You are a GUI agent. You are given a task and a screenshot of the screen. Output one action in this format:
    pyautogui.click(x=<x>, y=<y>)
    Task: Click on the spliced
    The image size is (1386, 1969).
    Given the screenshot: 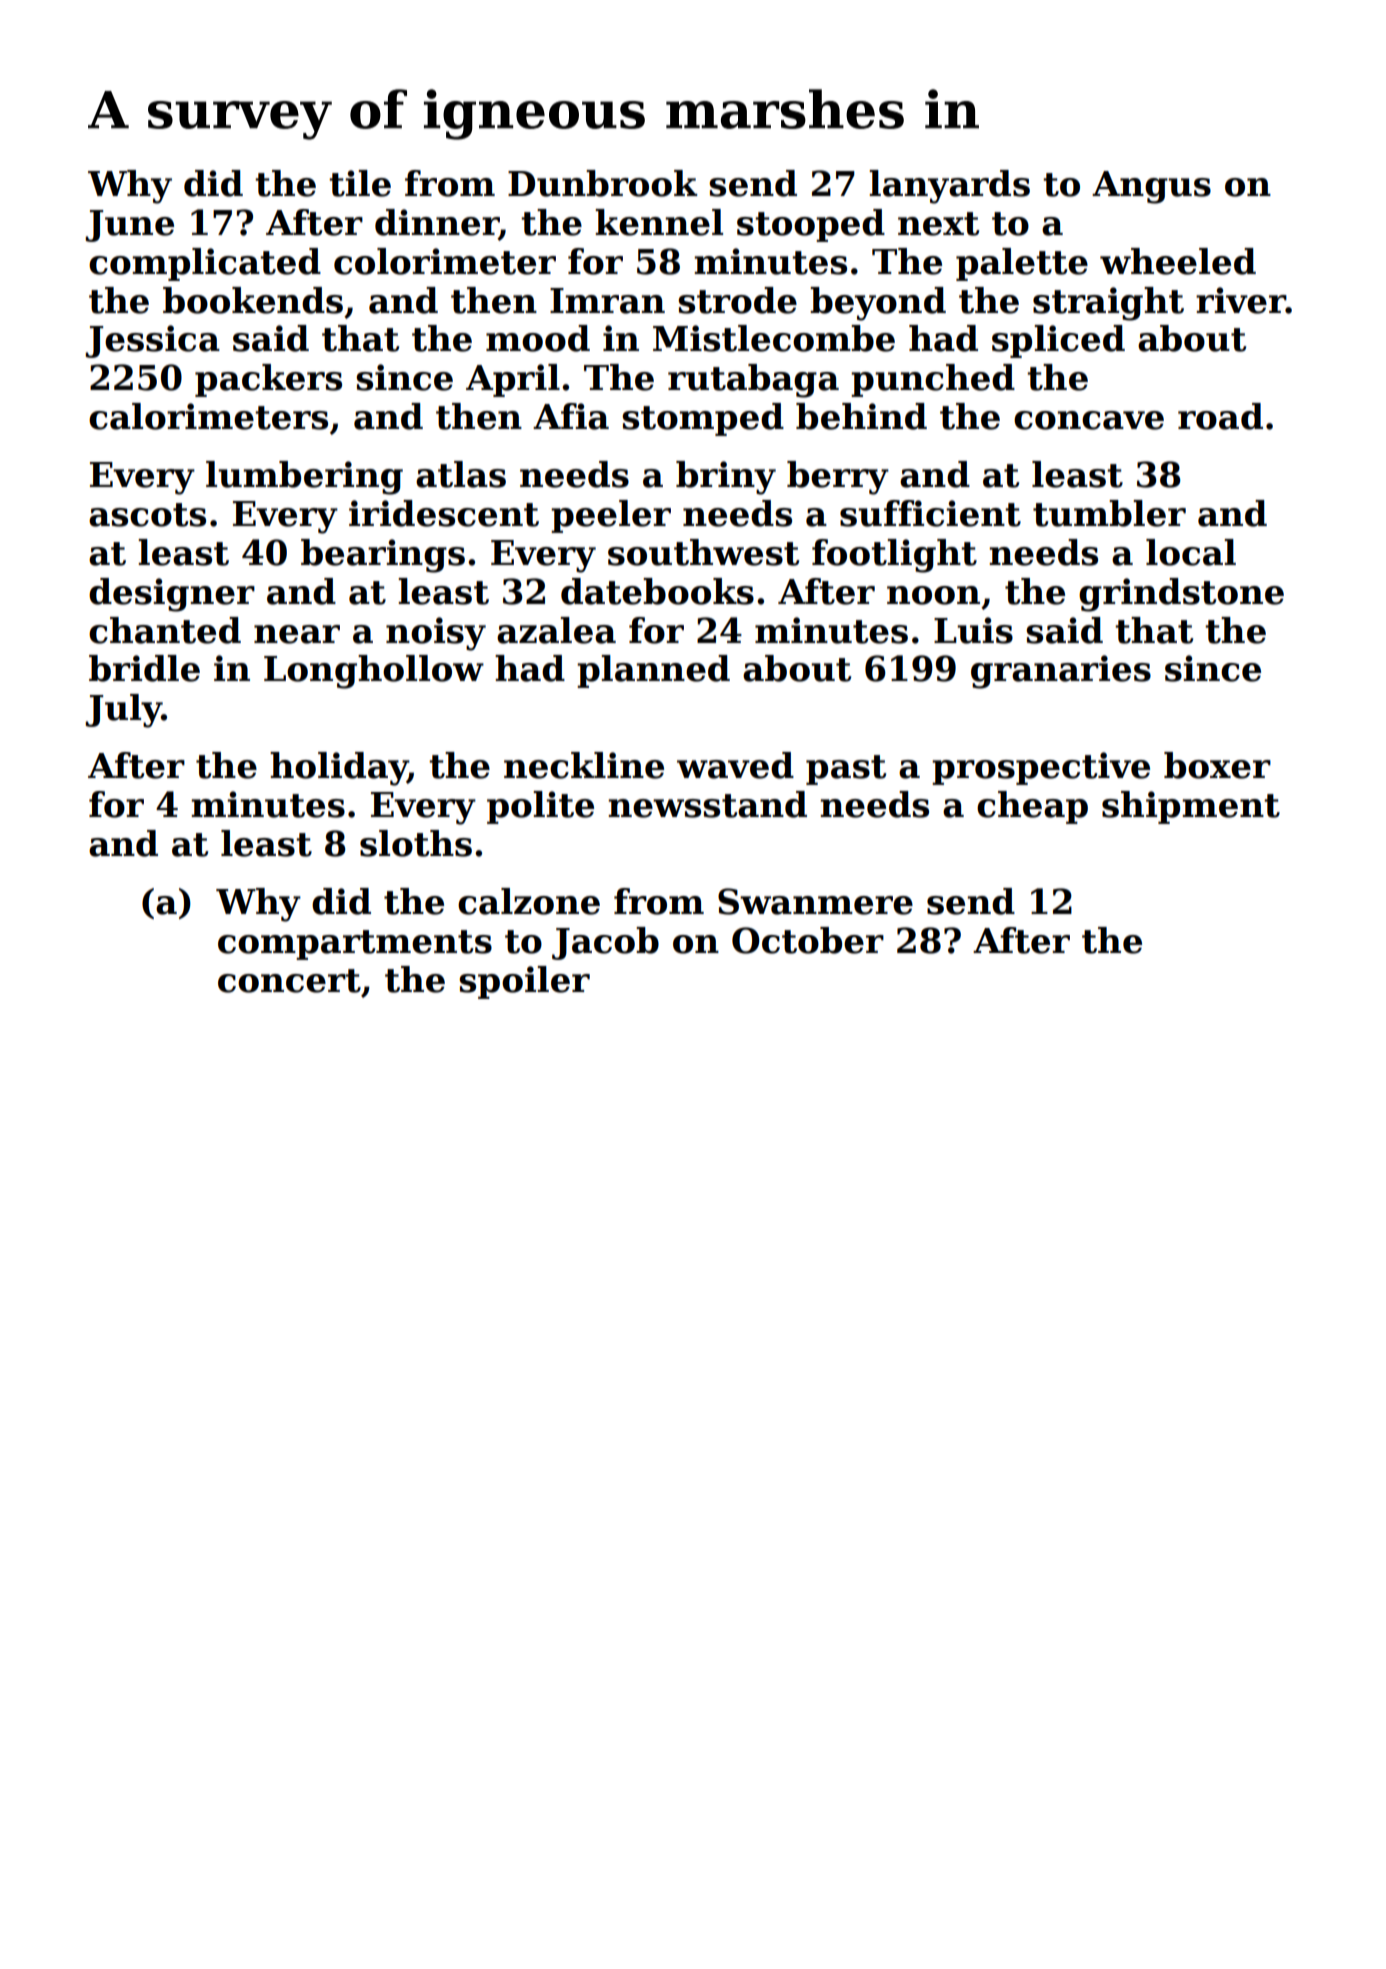 What is the action you would take?
    pyautogui.click(x=1058, y=341)
